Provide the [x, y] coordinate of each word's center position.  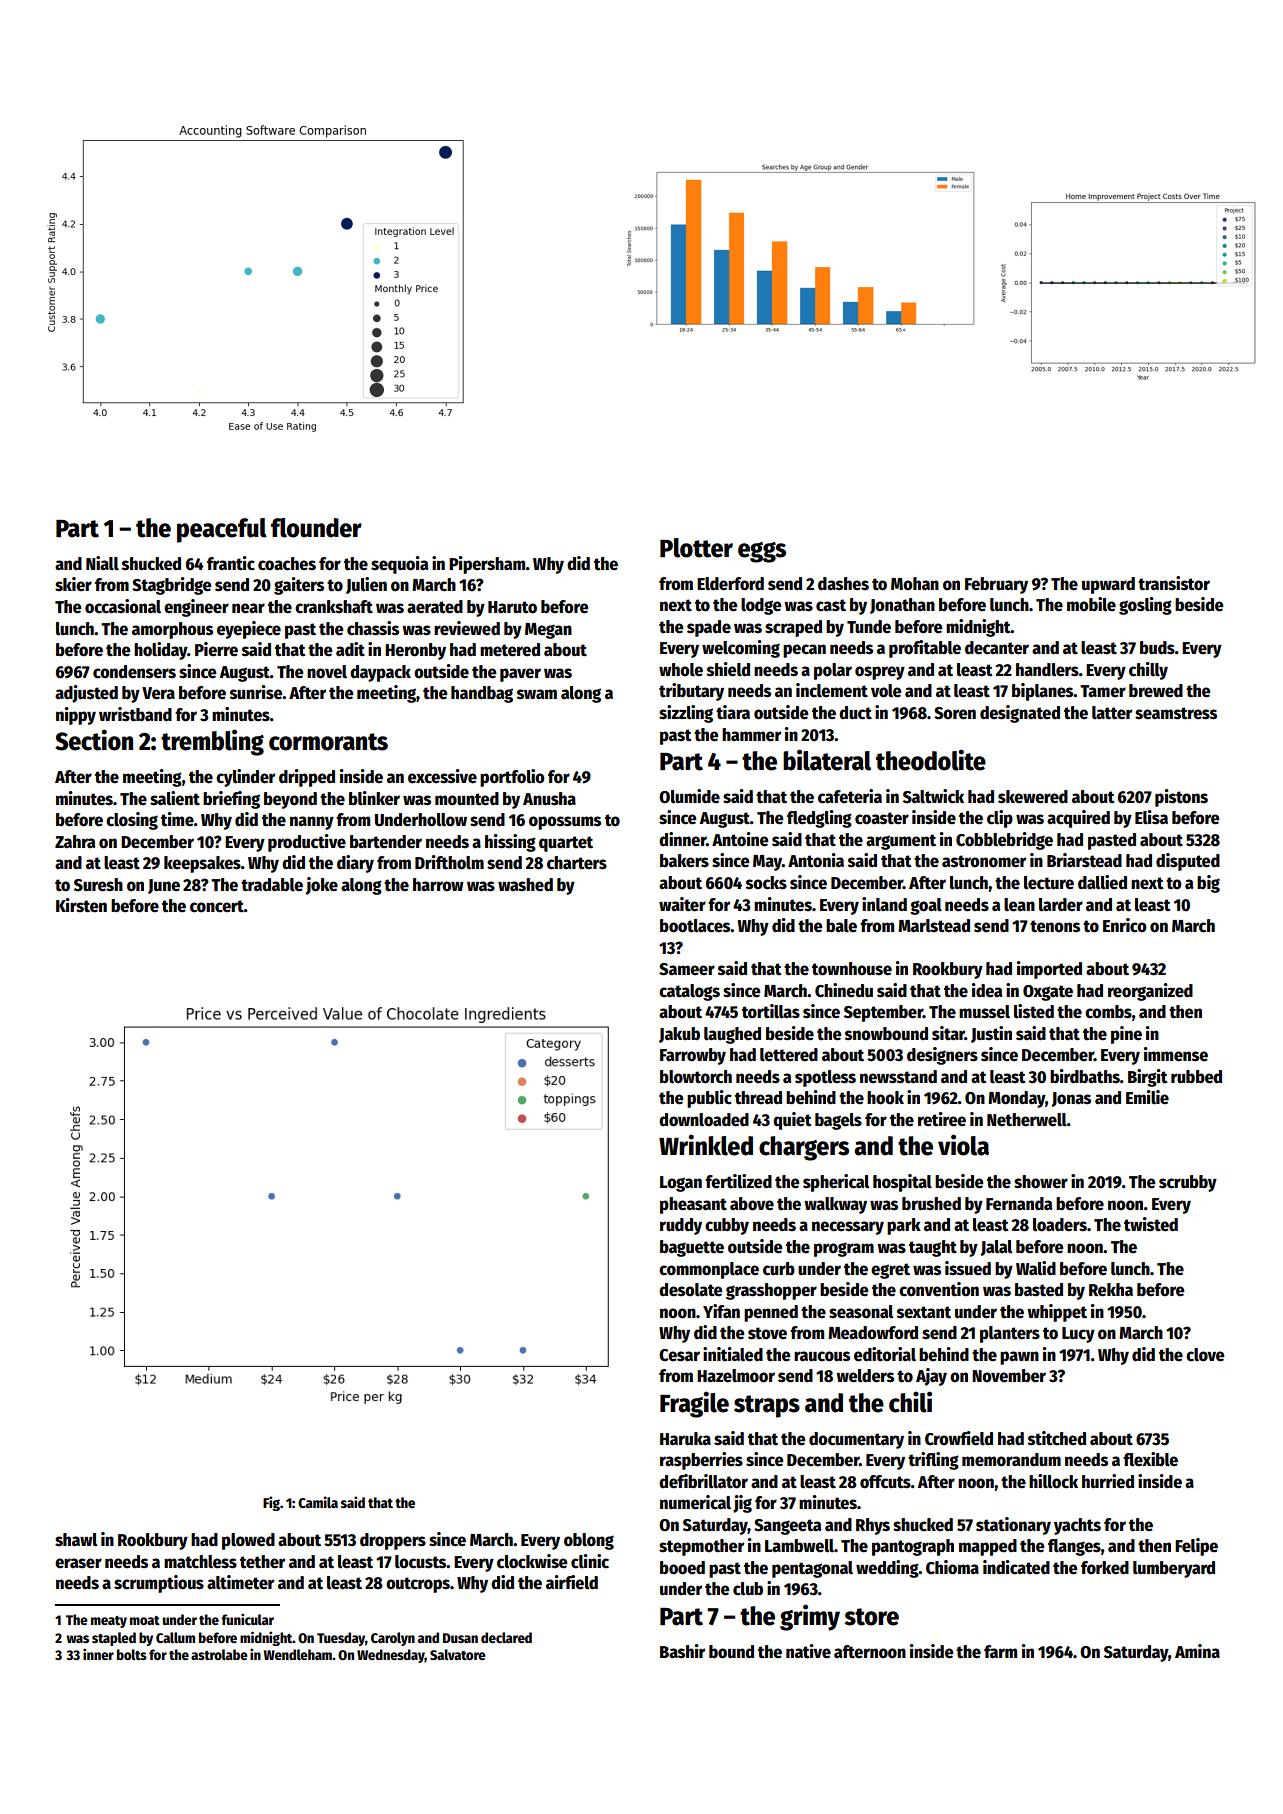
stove [767, 1333]
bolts [132, 1654]
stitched [1057, 1438]
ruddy [681, 1226]
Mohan [915, 584]
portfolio [512, 778]
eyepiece [249, 630]
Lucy [1078, 1335]
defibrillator [703, 1481]
